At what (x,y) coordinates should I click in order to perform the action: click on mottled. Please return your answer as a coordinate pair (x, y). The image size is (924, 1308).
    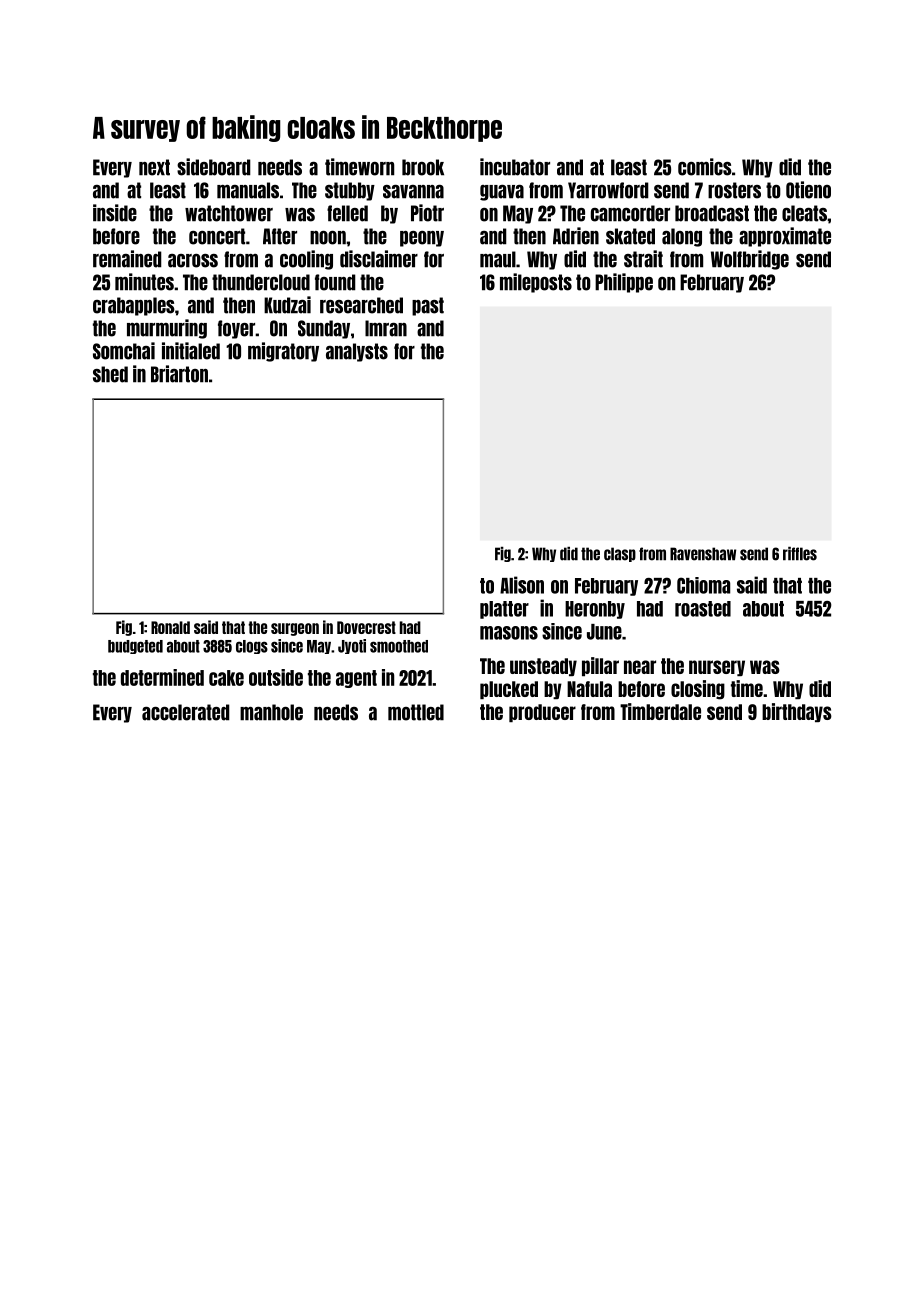
    Looking at the image, I should click on (416, 712).
